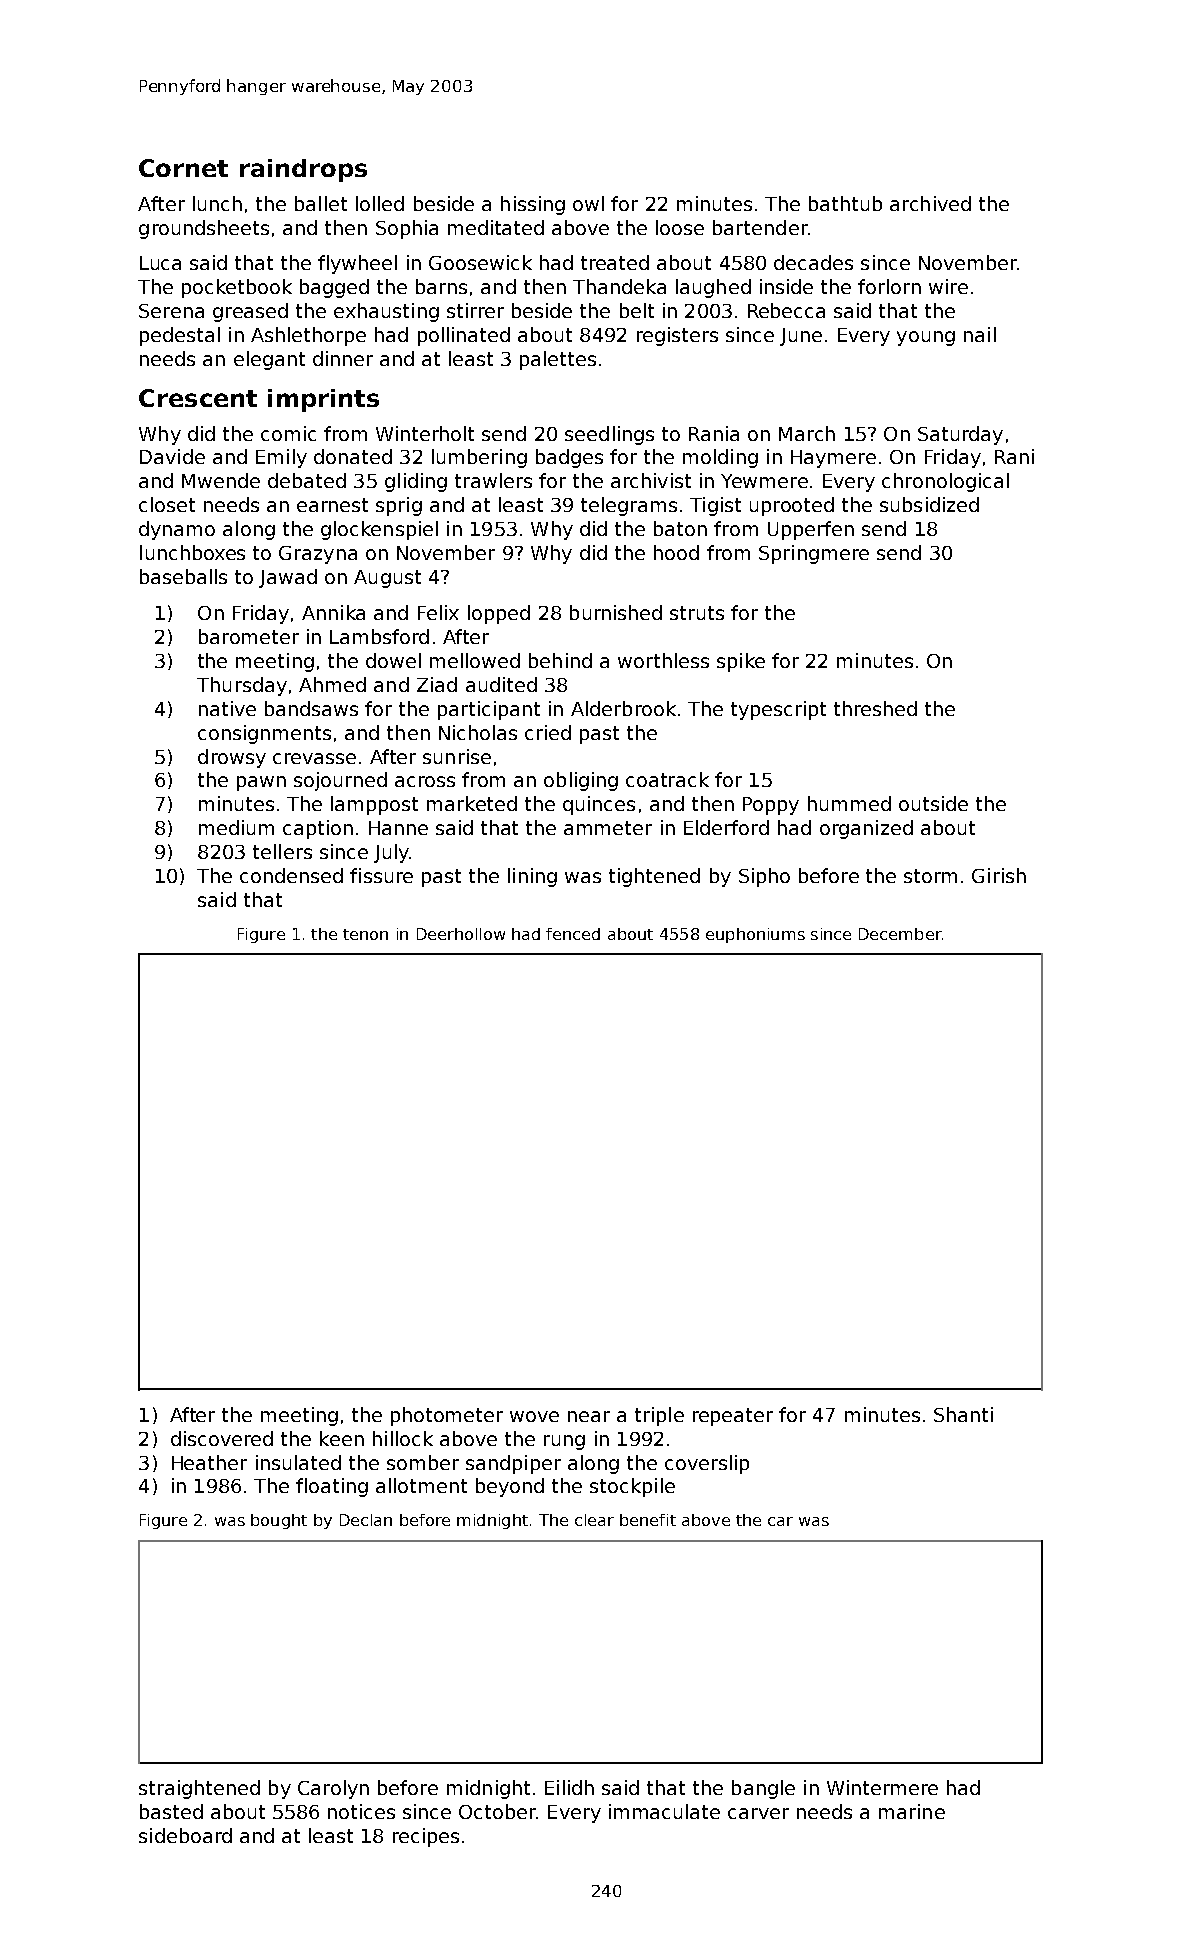 This screenshot has width=1181, height=1945. I want to click on archived, so click(930, 203).
